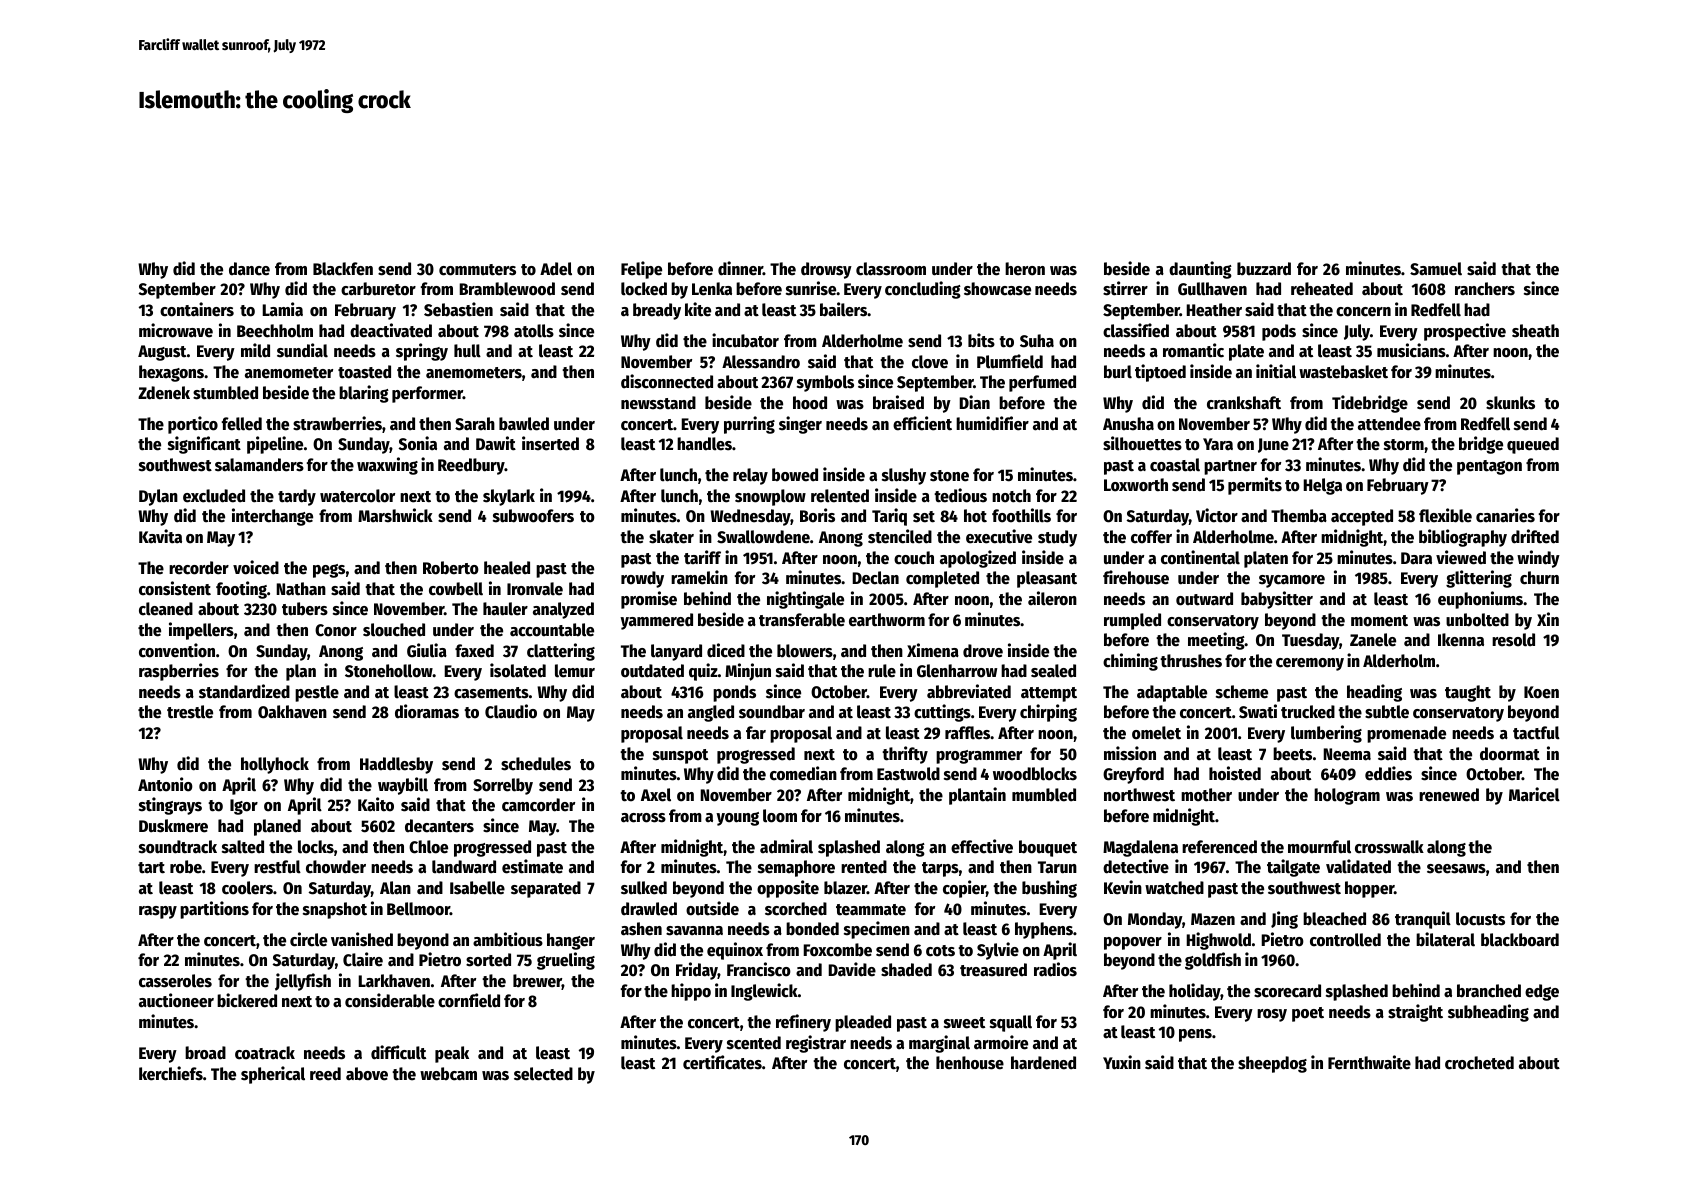 The width and height of the page is (1698, 1201). What do you see at coordinates (1193, 350) in the page?
I see `romantic` at bounding box center [1193, 350].
